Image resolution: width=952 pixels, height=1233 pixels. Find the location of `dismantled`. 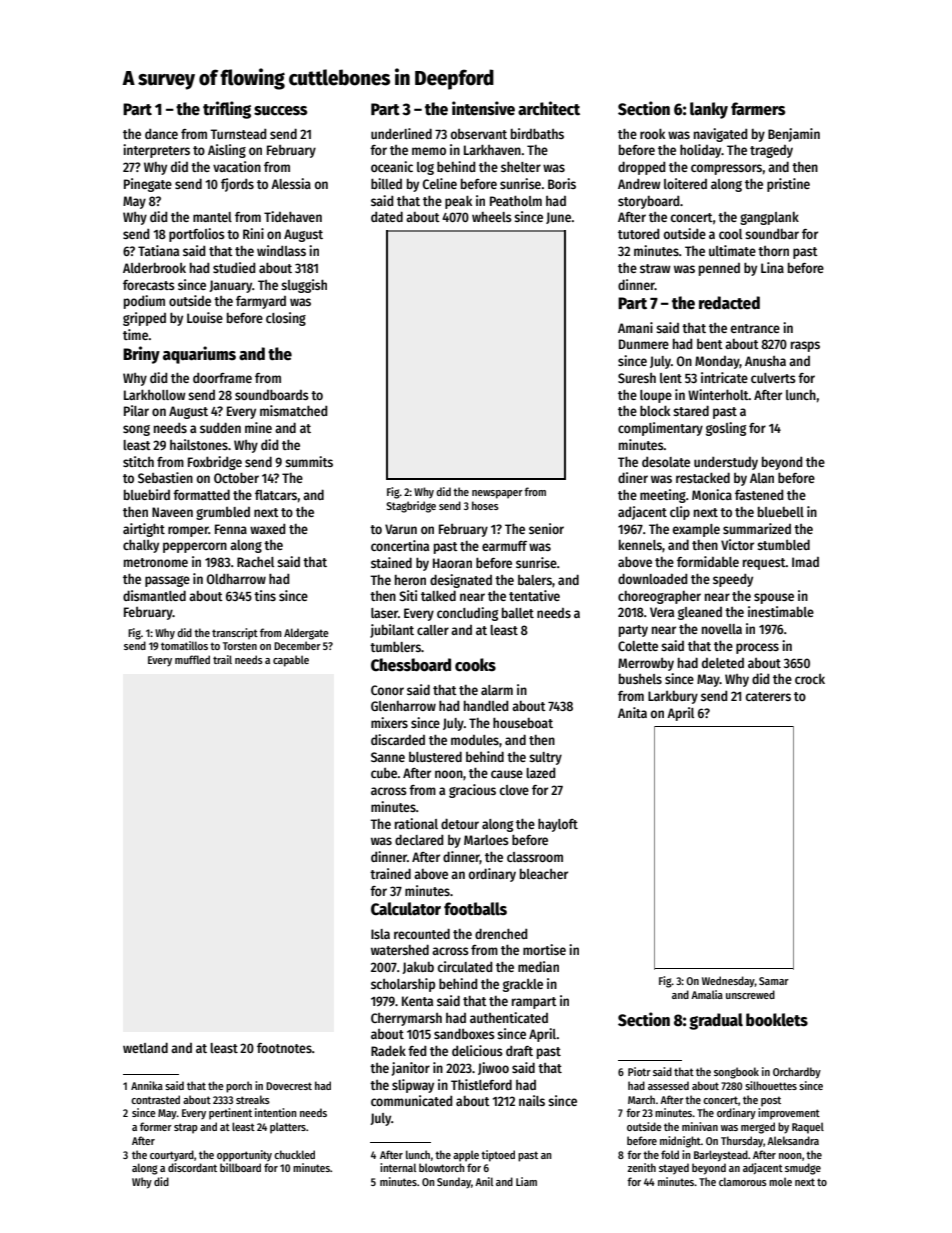

dismantled is located at coordinates (154, 595).
